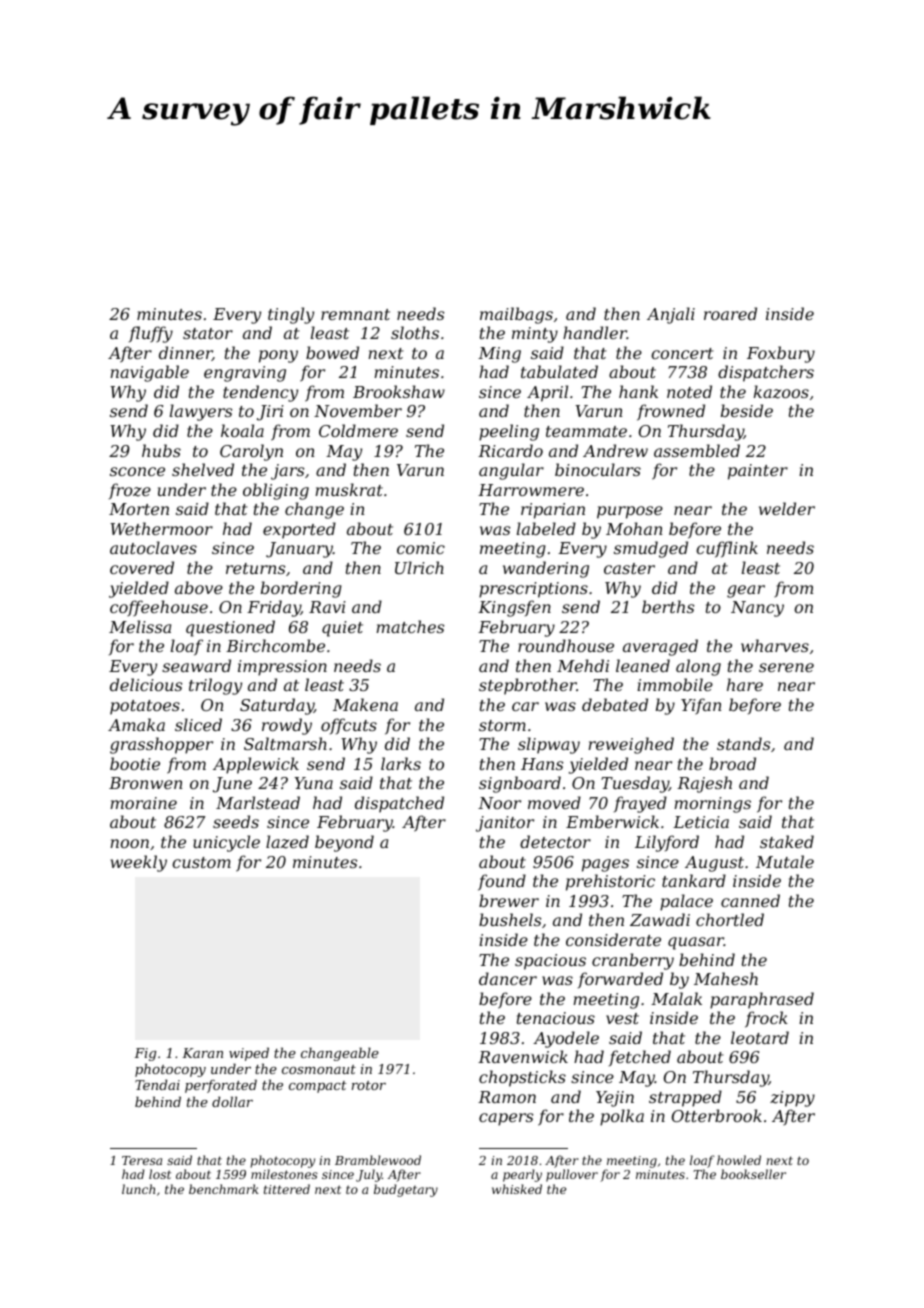 Image resolution: width=924 pixels, height=1308 pixels. Describe the element at coordinates (517, 1189) in the page. I see `whisked` at that location.
